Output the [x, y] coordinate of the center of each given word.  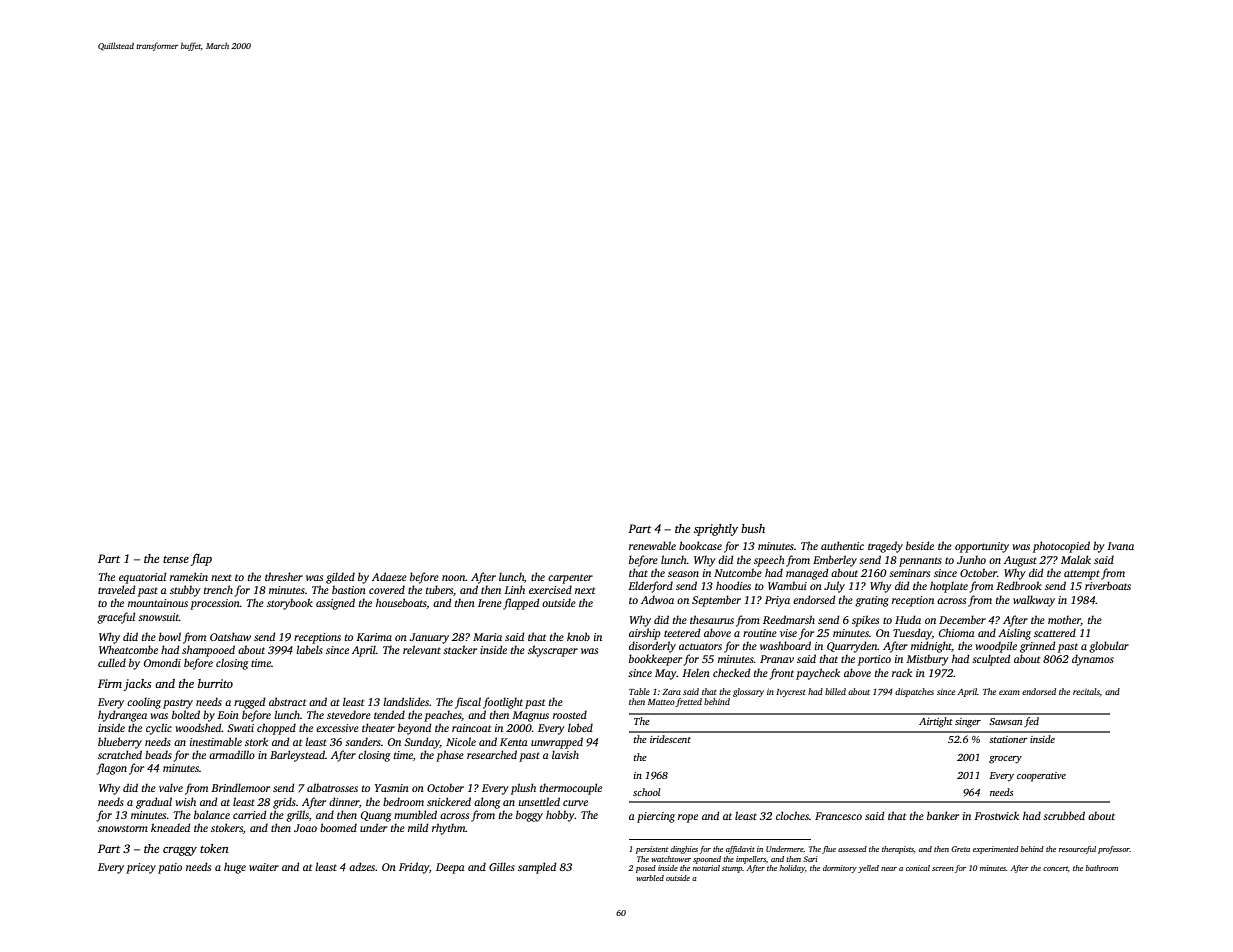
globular [1109, 647]
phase [450, 756]
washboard [785, 645]
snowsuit [158, 617]
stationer [1008, 739]
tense [176, 559]
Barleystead [297, 756]
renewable [652, 545]
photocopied [1061, 547]
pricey [141, 868]
